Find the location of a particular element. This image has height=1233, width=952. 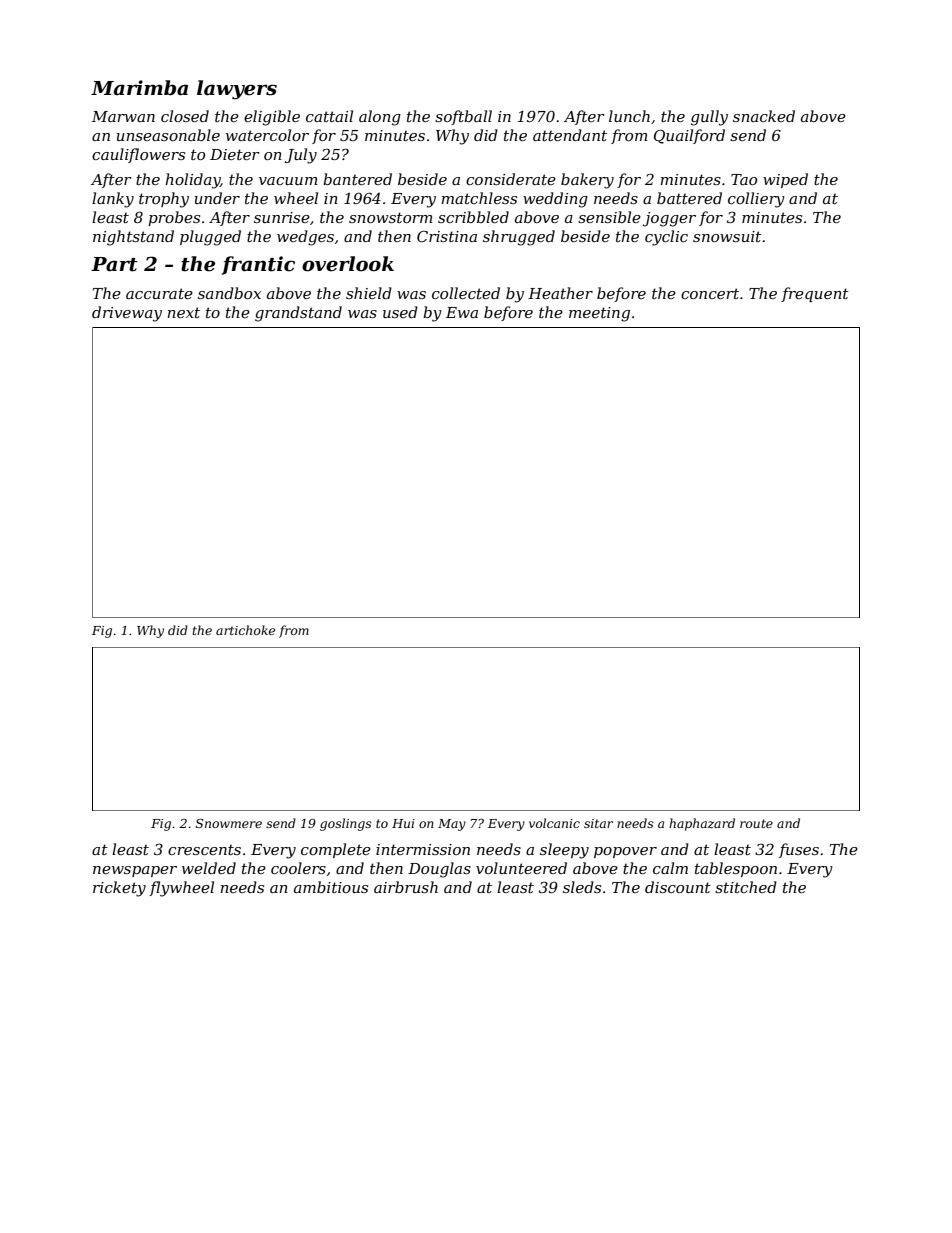

snacked is located at coordinates (764, 116).
